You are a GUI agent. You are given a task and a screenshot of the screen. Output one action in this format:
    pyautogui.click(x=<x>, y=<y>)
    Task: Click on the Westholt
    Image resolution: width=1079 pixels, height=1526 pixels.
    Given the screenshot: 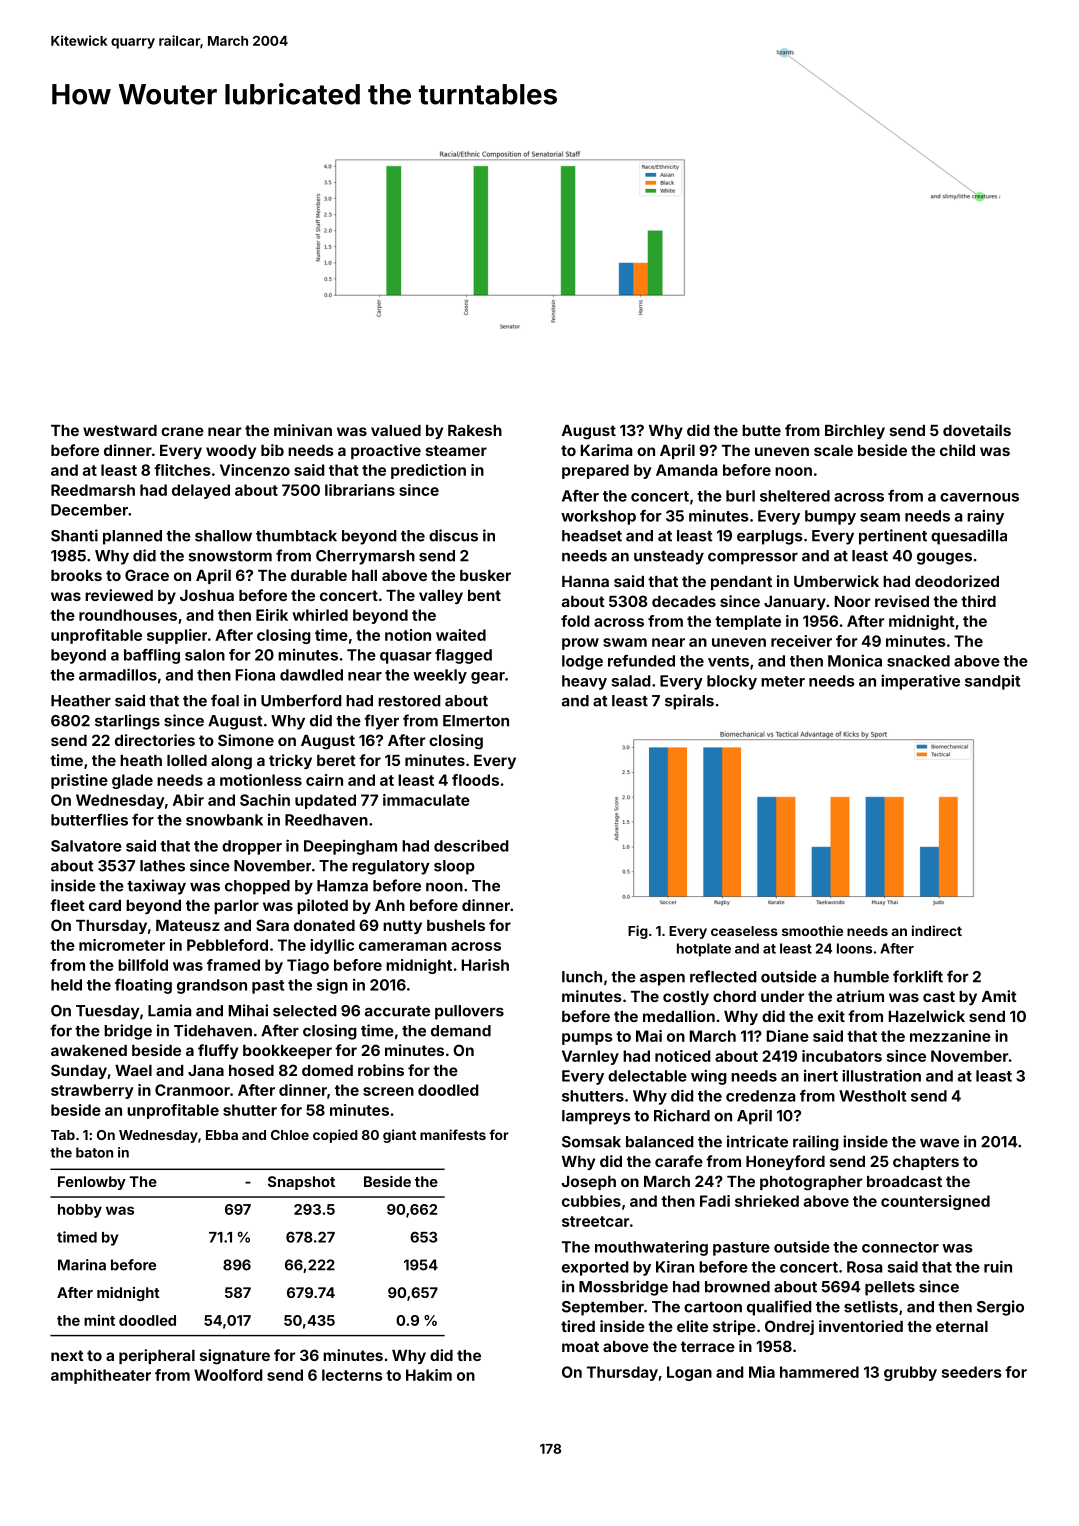 What is the action you would take?
    pyautogui.click(x=872, y=1096)
